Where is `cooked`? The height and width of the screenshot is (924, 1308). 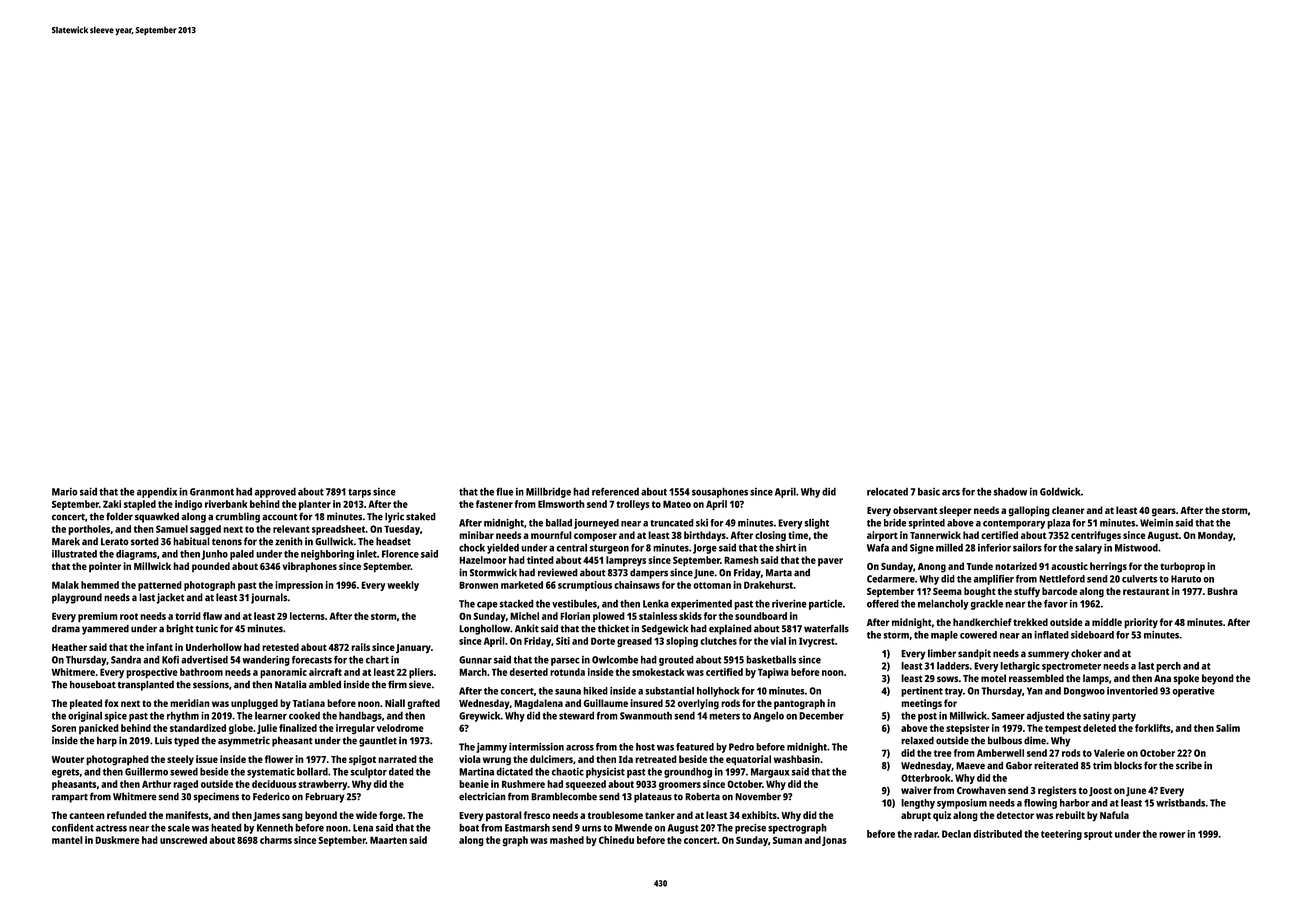 cooked is located at coordinates (304, 715).
